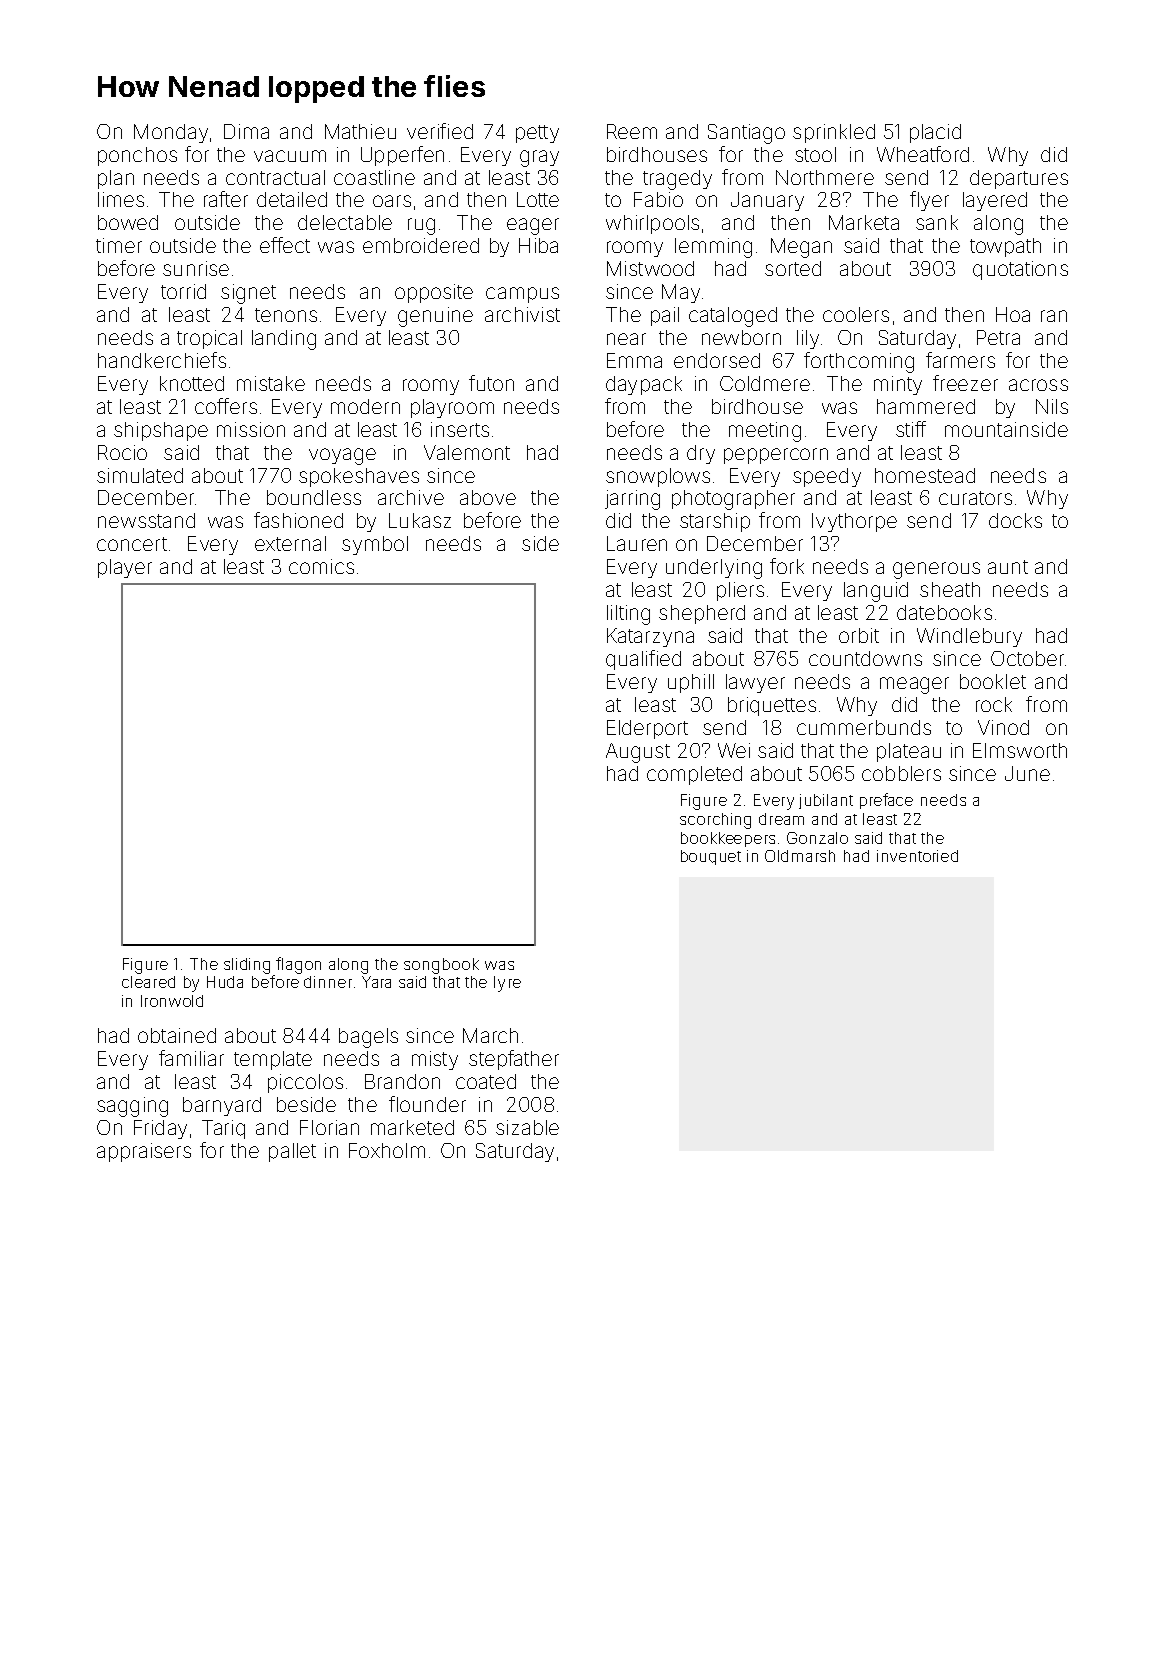 This screenshot has width=1165, height=1654. What do you see at coordinates (998, 337) in the screenshot?
I see `Petra` at bounding box center [998, 337].
